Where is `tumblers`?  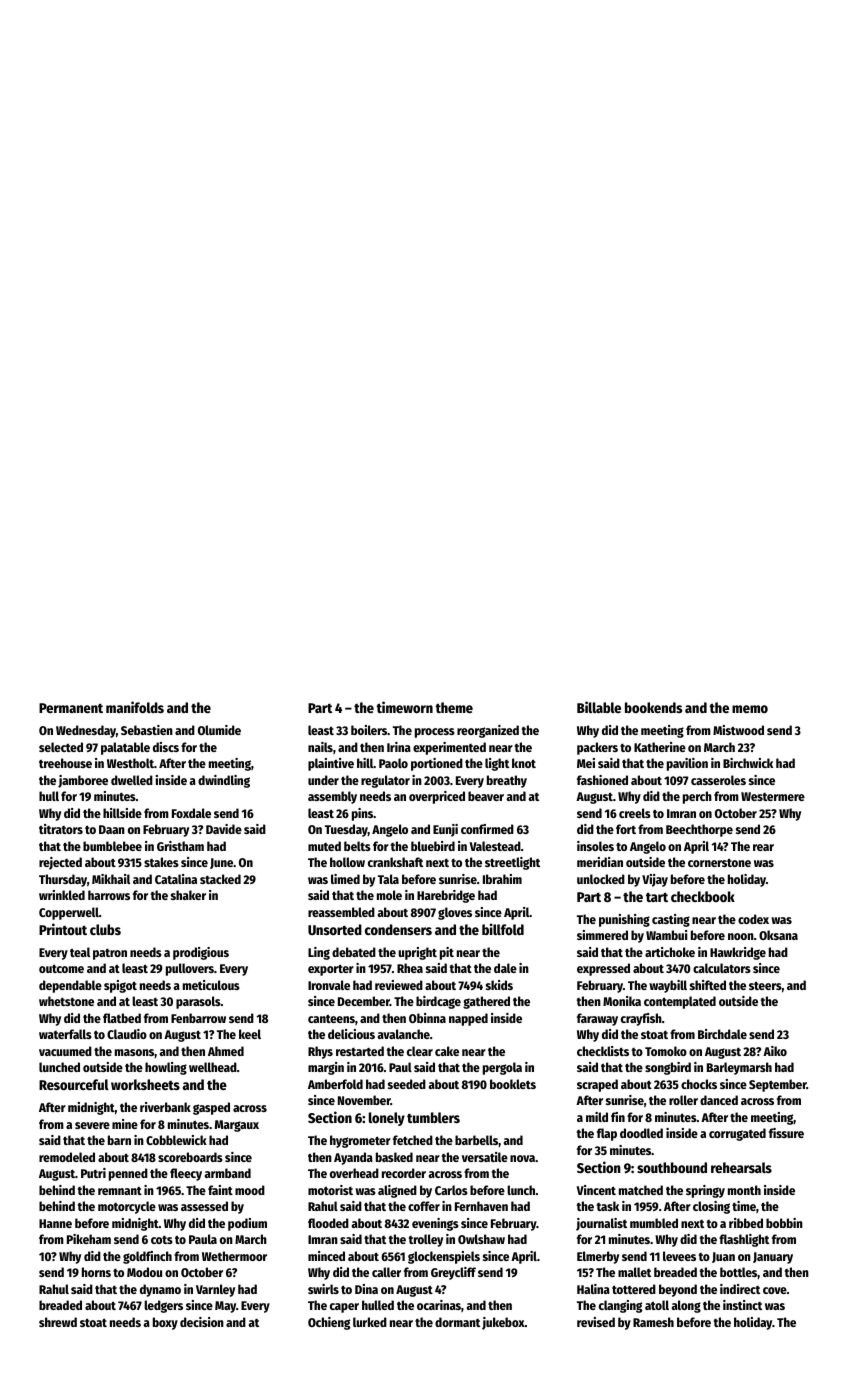 tumblers is located at coordinates (433, 1117).
